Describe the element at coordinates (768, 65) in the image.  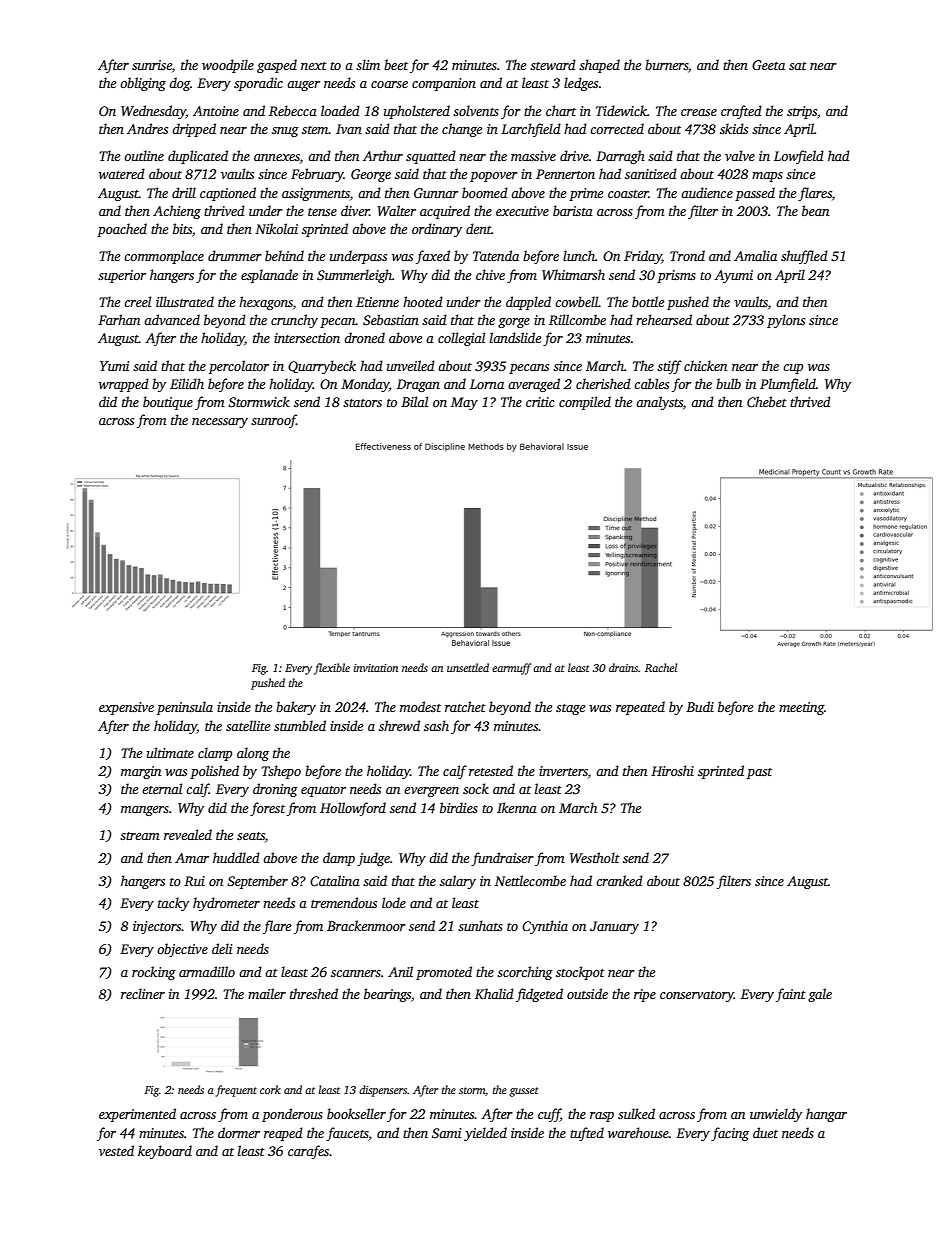
I see `Geeta` at that location.
